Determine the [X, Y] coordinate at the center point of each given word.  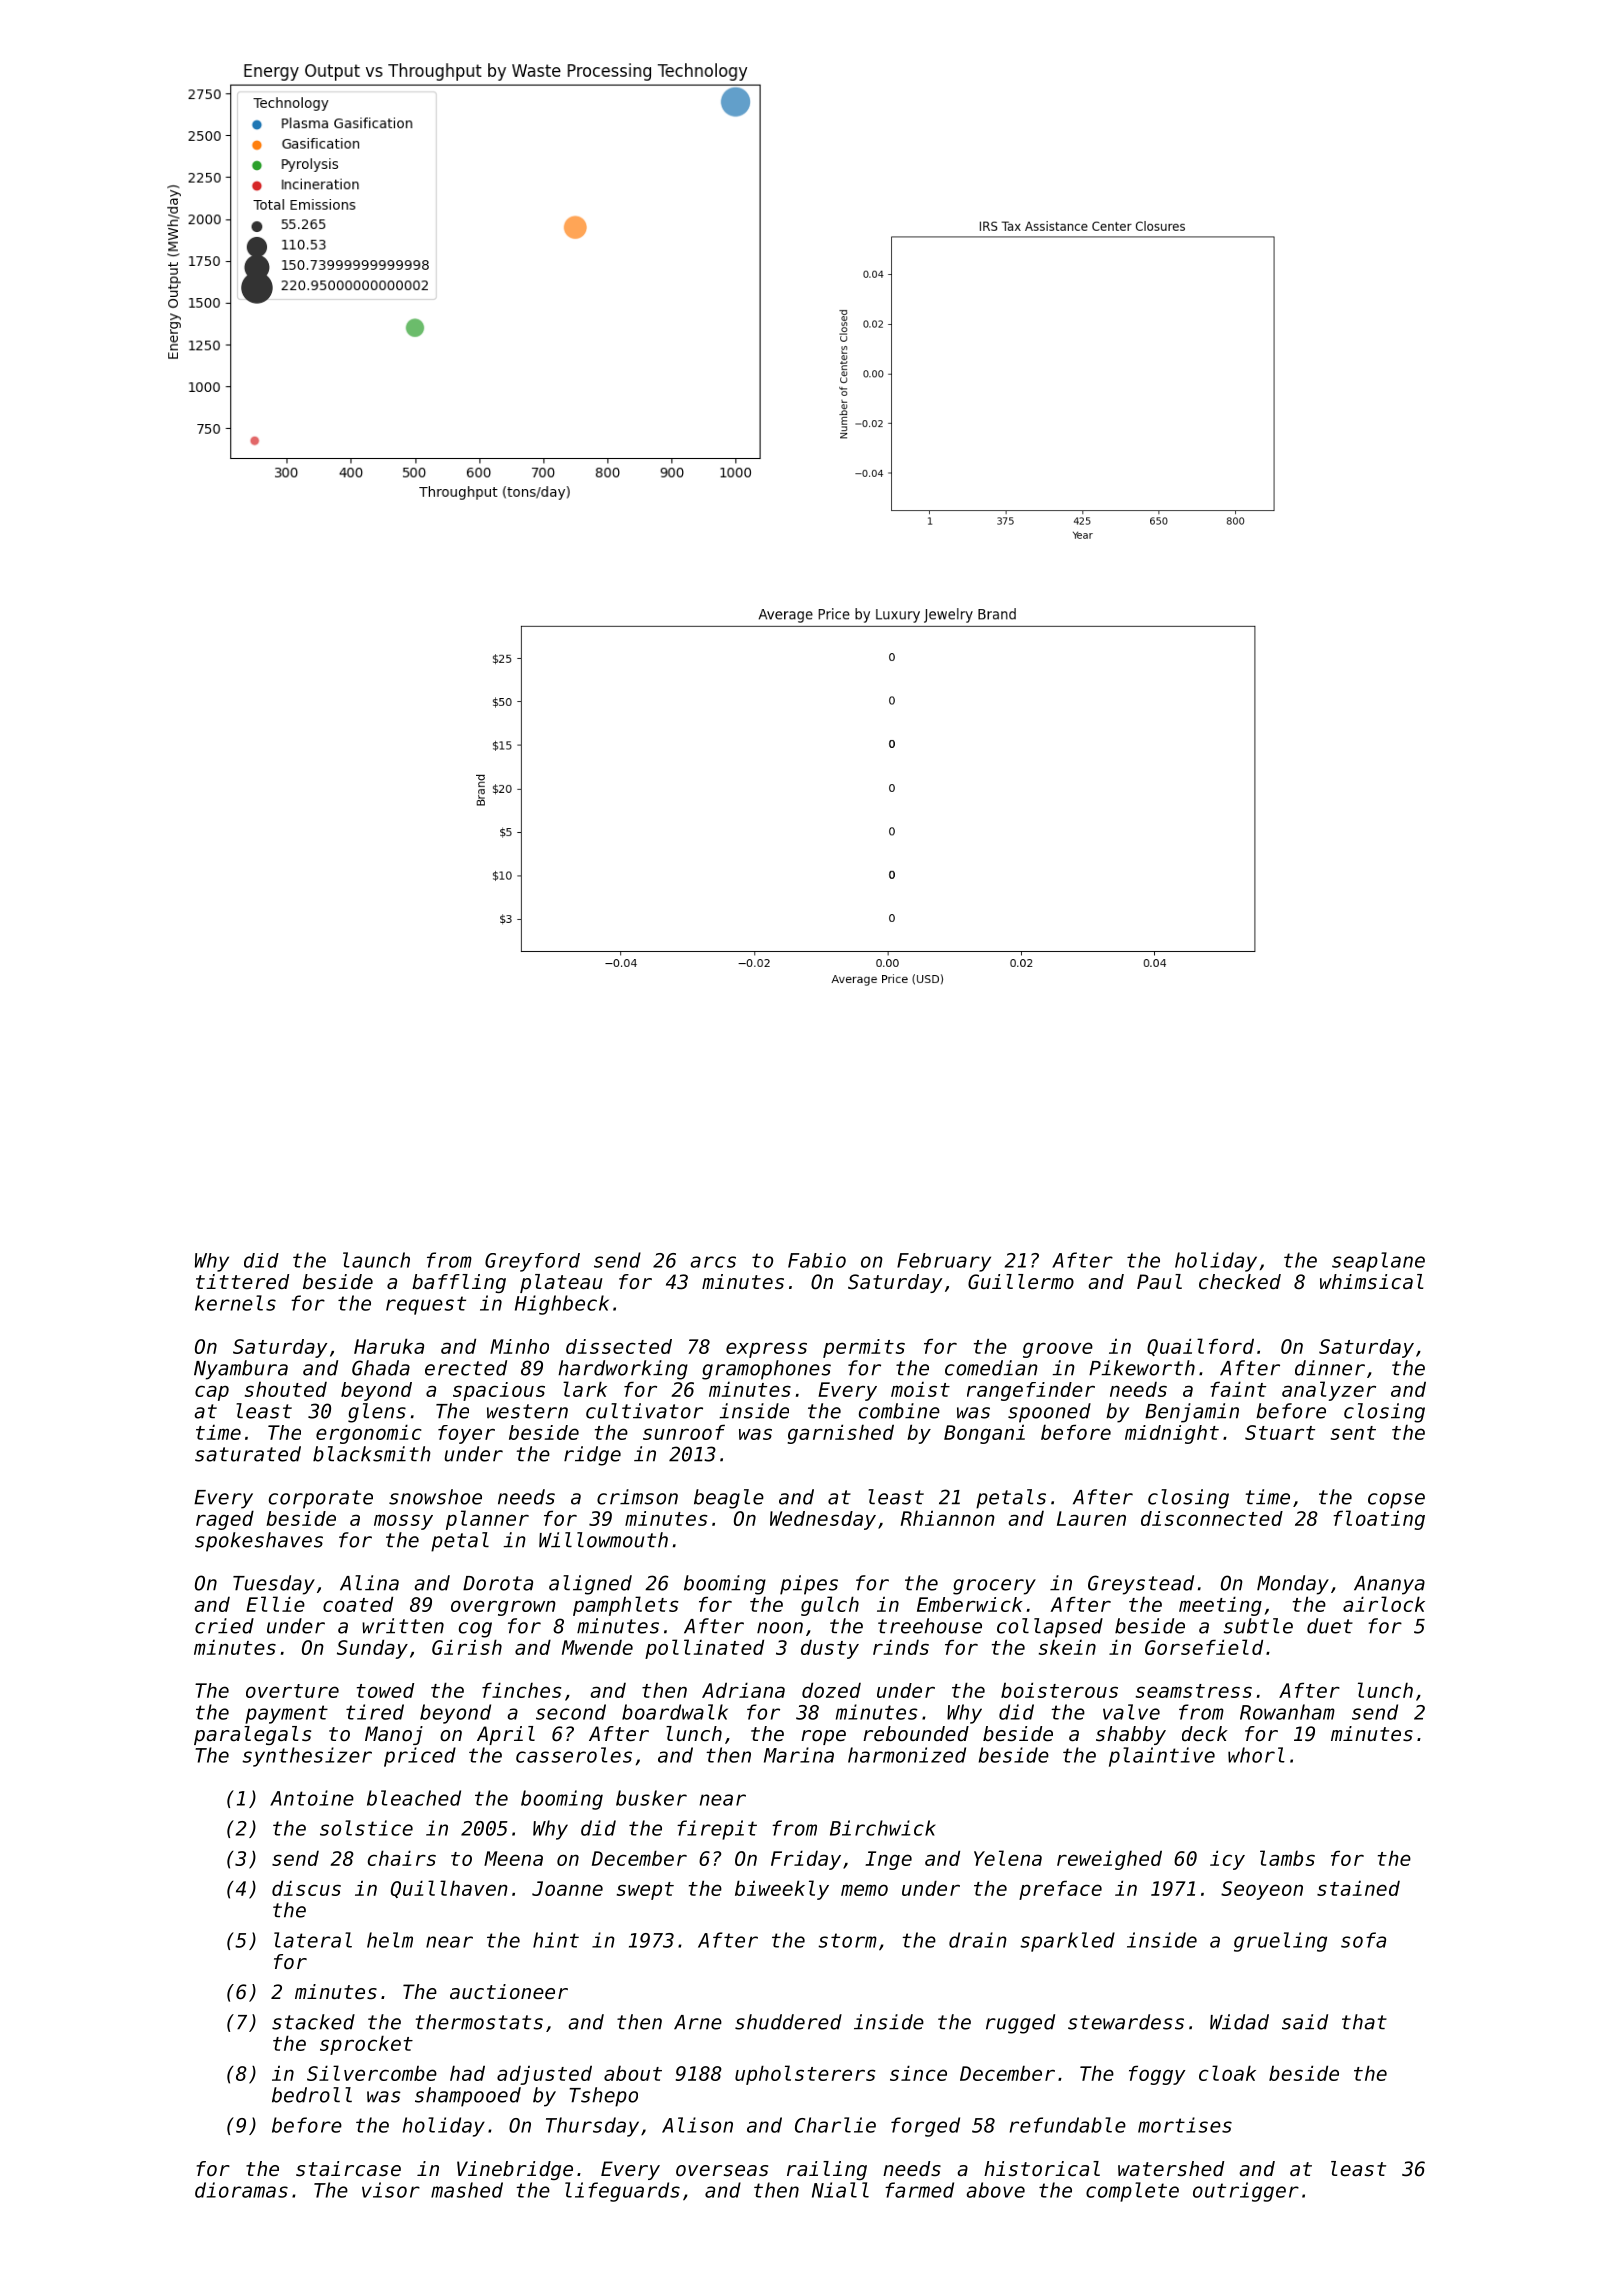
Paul [1159, 1281]
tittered [242, 1282]
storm [847, 1940]
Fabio [817, 1260]
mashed [467, 2190]
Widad [1239, 2022]
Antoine [312, 1798]
